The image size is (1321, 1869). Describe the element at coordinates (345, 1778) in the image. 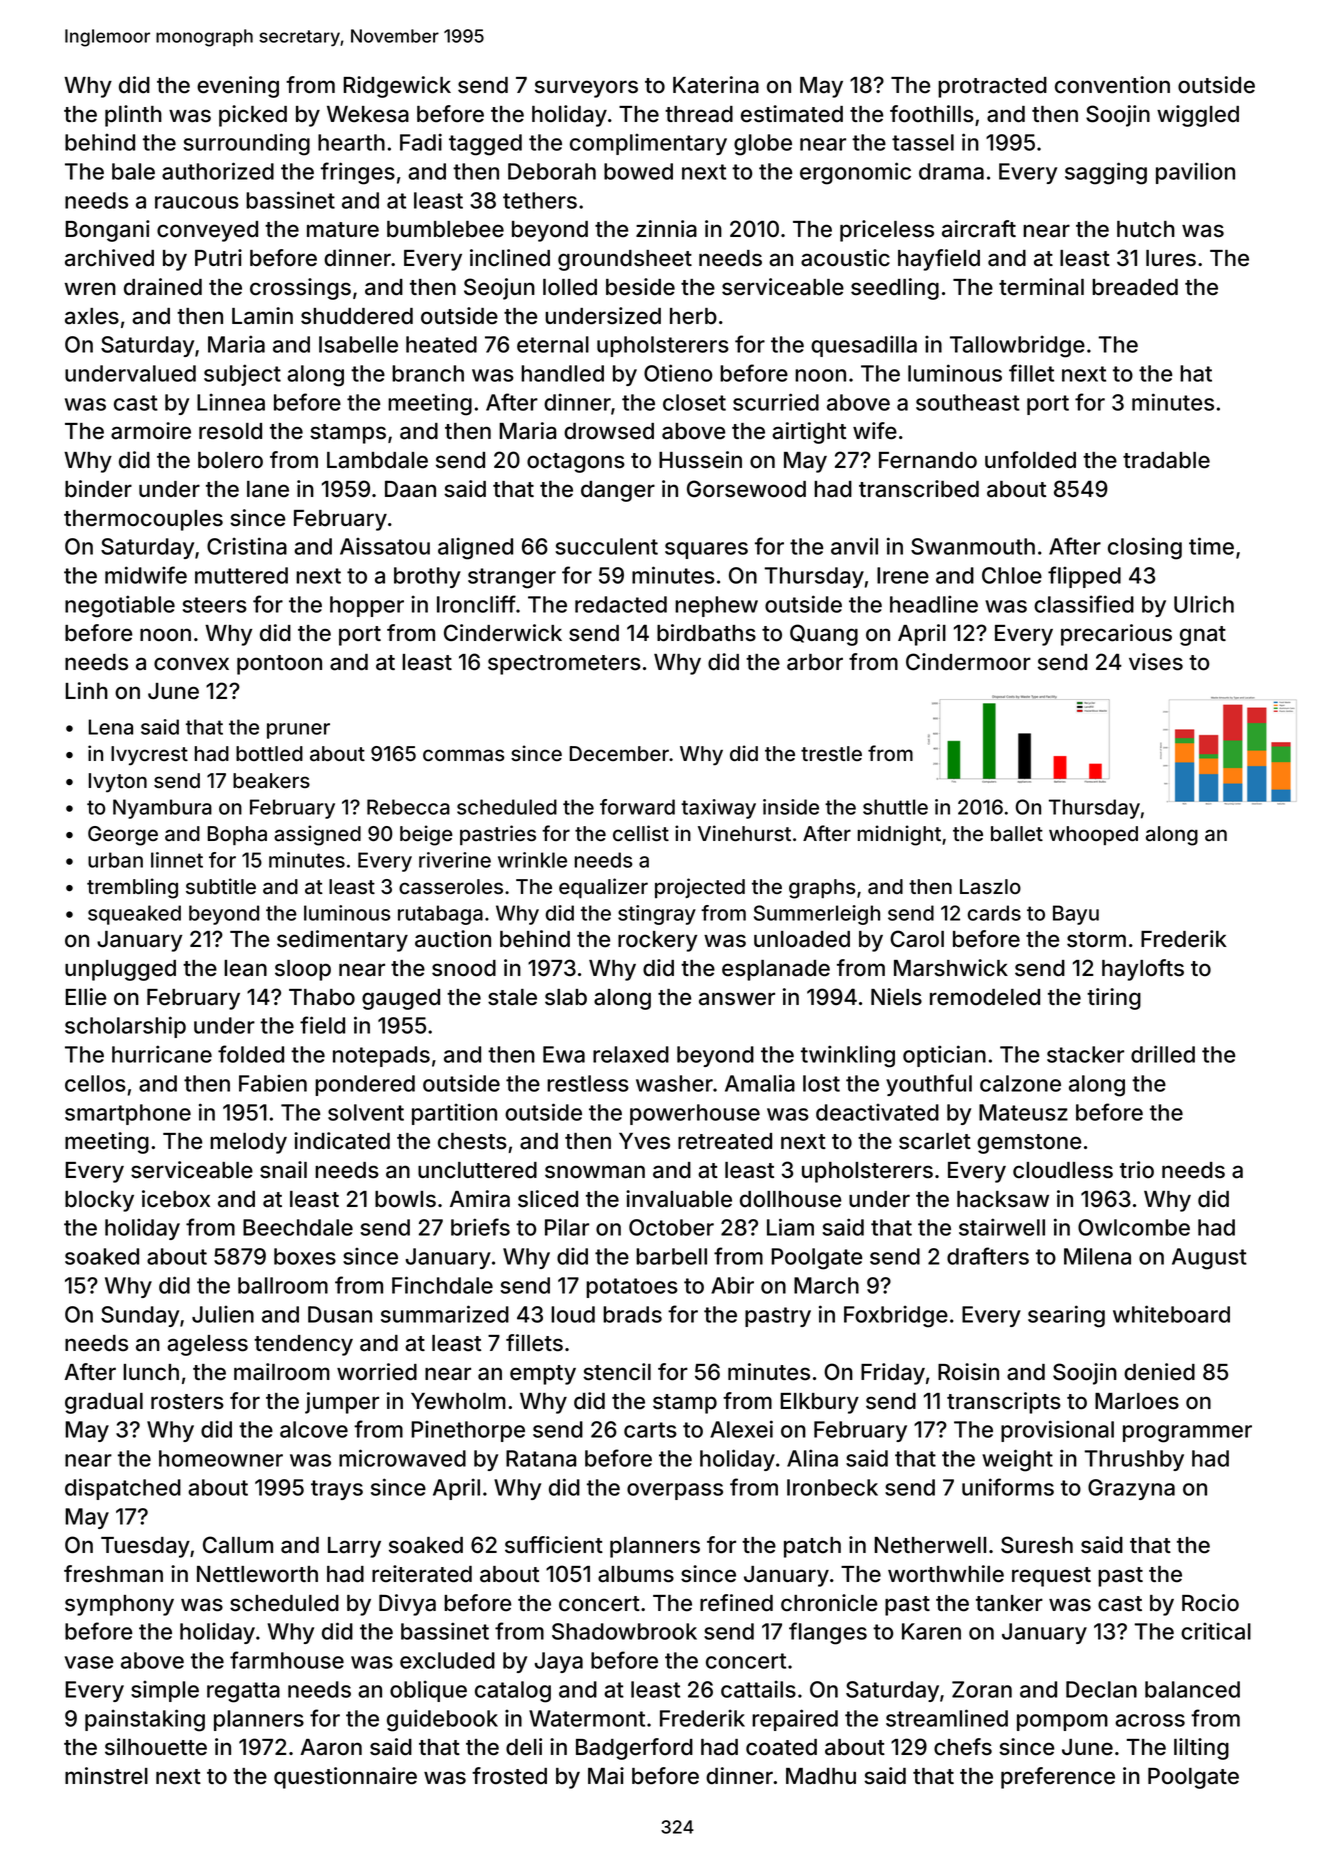

I see `questionnaire` at that location.
